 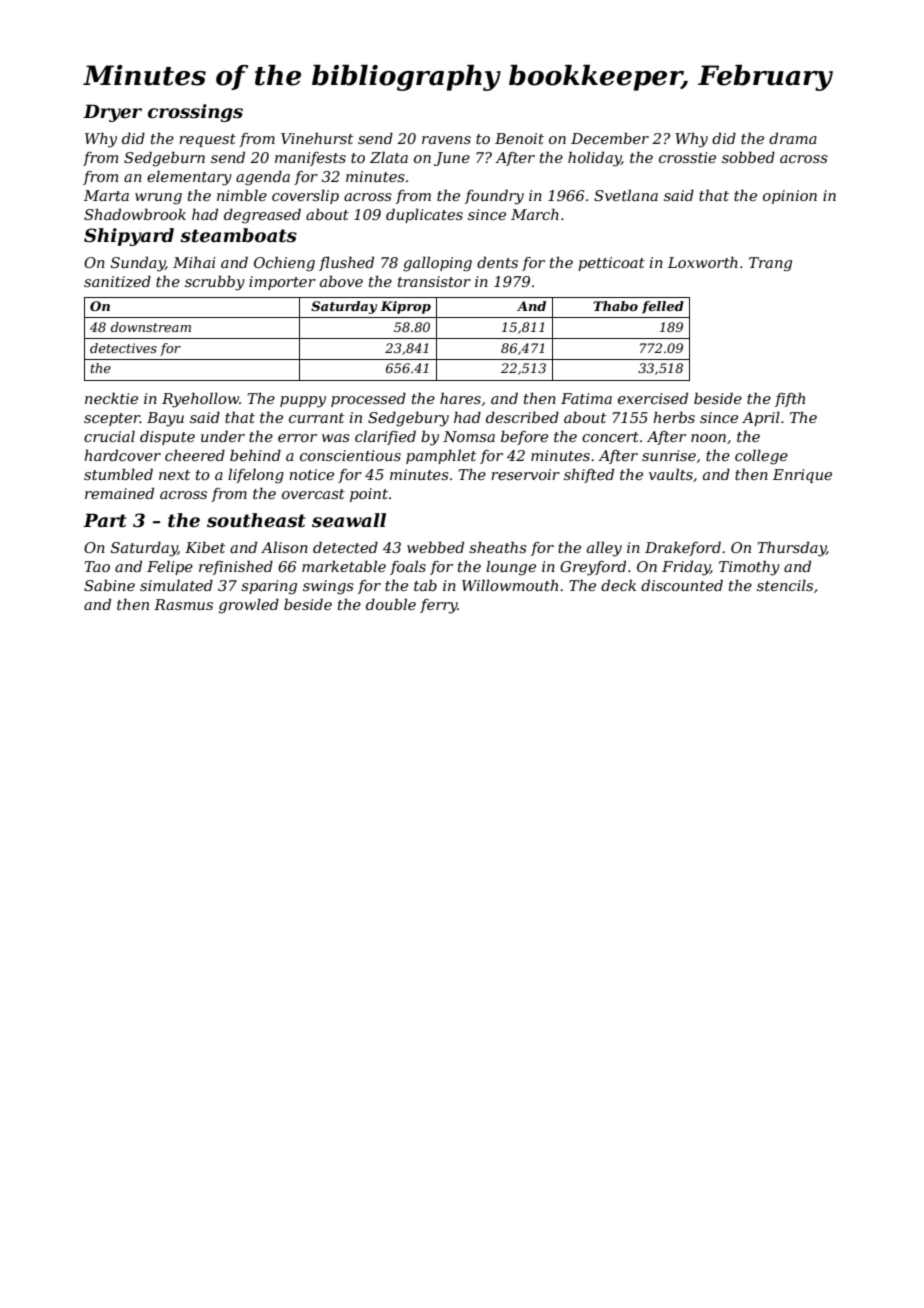 I want to click on necktie, so click(x=111, y=398).
